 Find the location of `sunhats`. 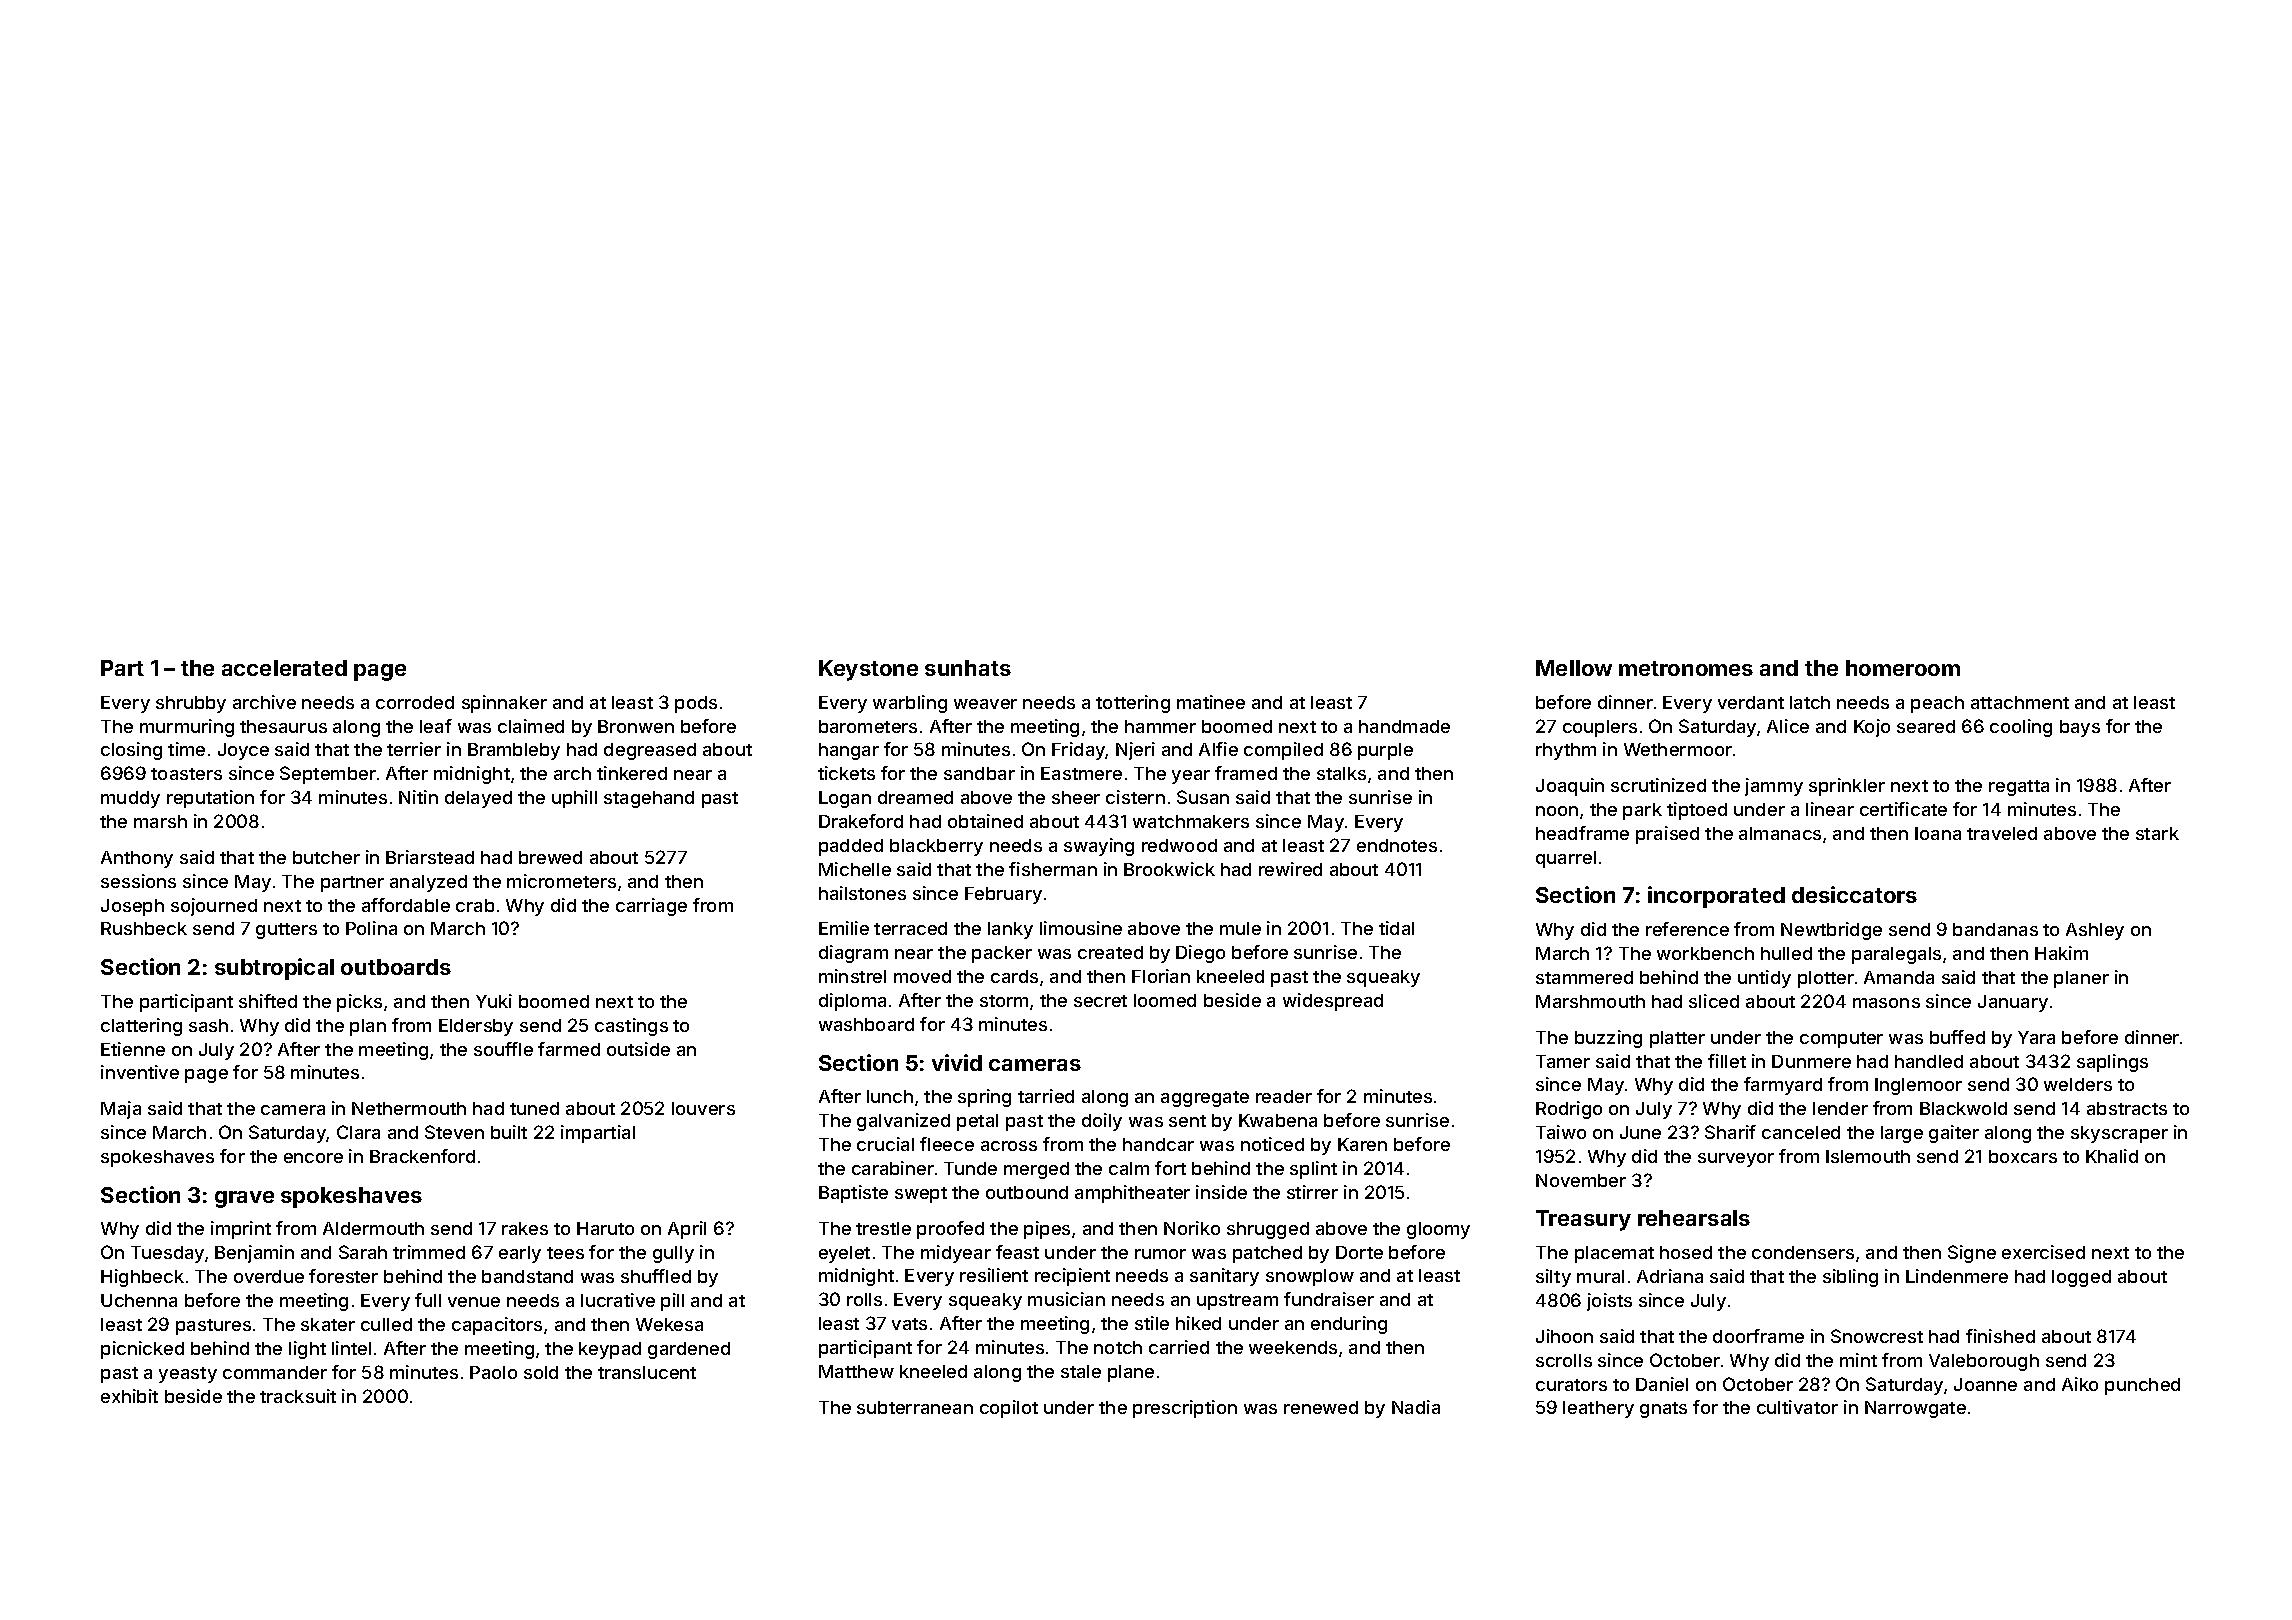

sunhats is located at coordinates (968, 668).
